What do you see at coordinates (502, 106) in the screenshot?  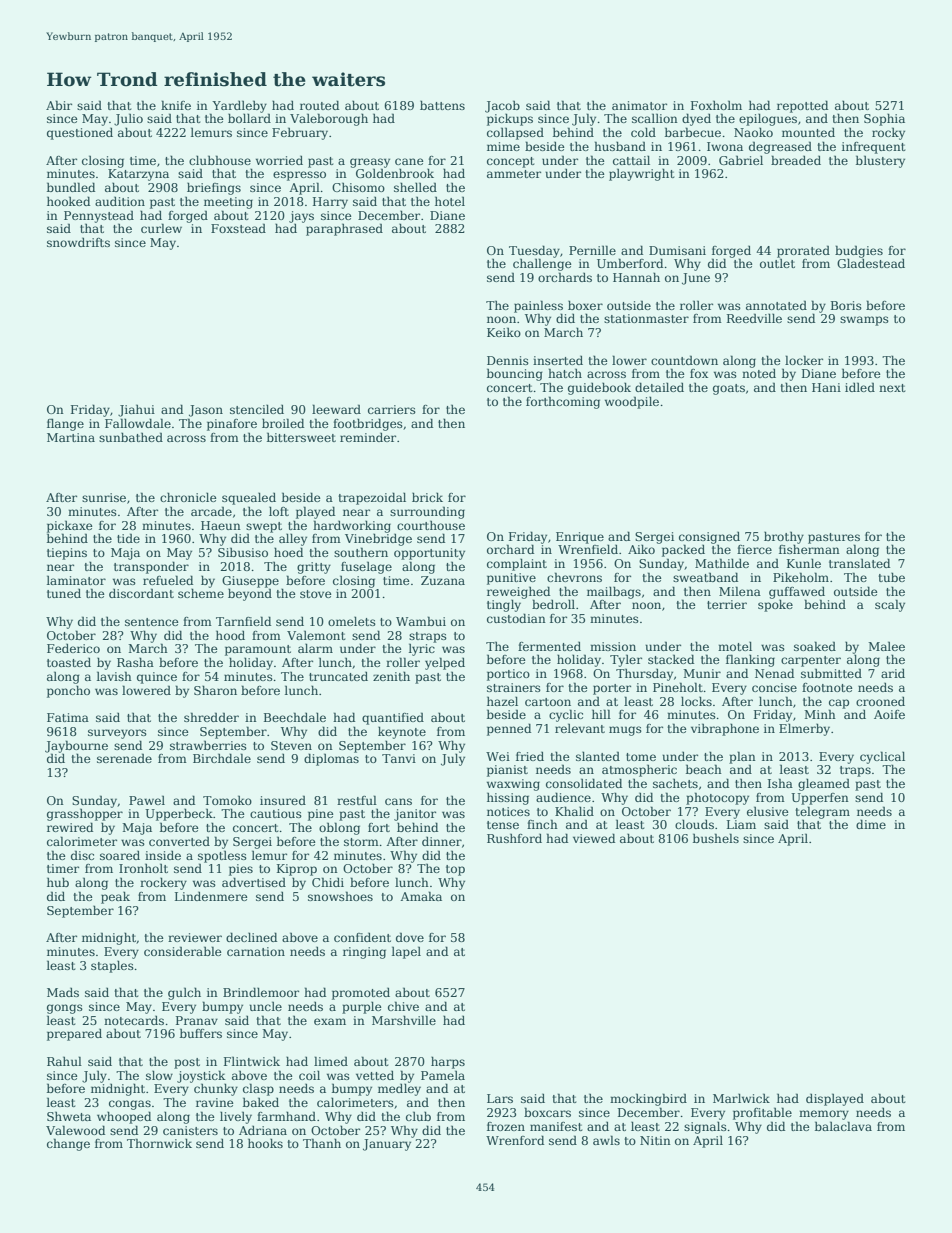 I see `Jacob` at bounding box center [502, 106].
